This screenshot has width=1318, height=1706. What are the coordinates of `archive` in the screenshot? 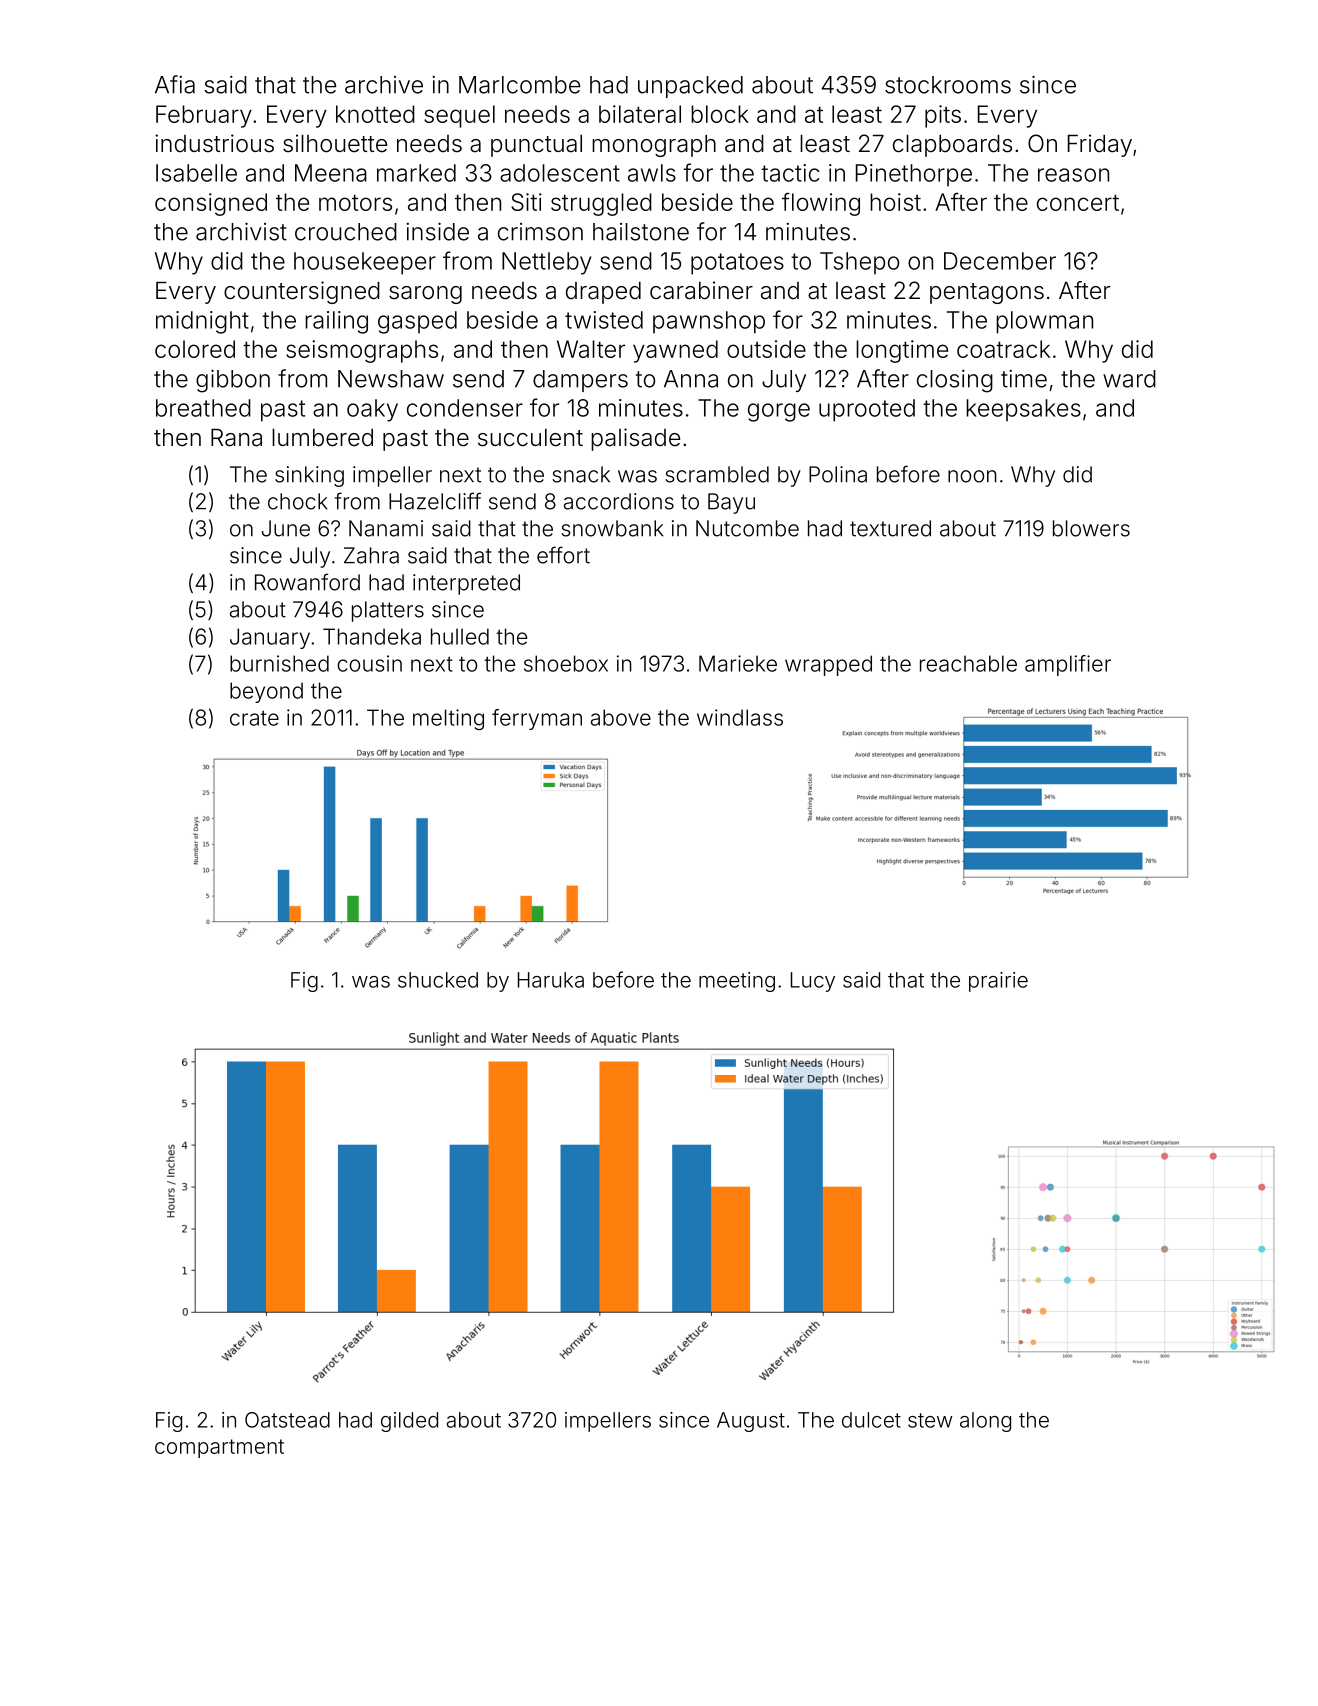 It's located at (384, 85).
